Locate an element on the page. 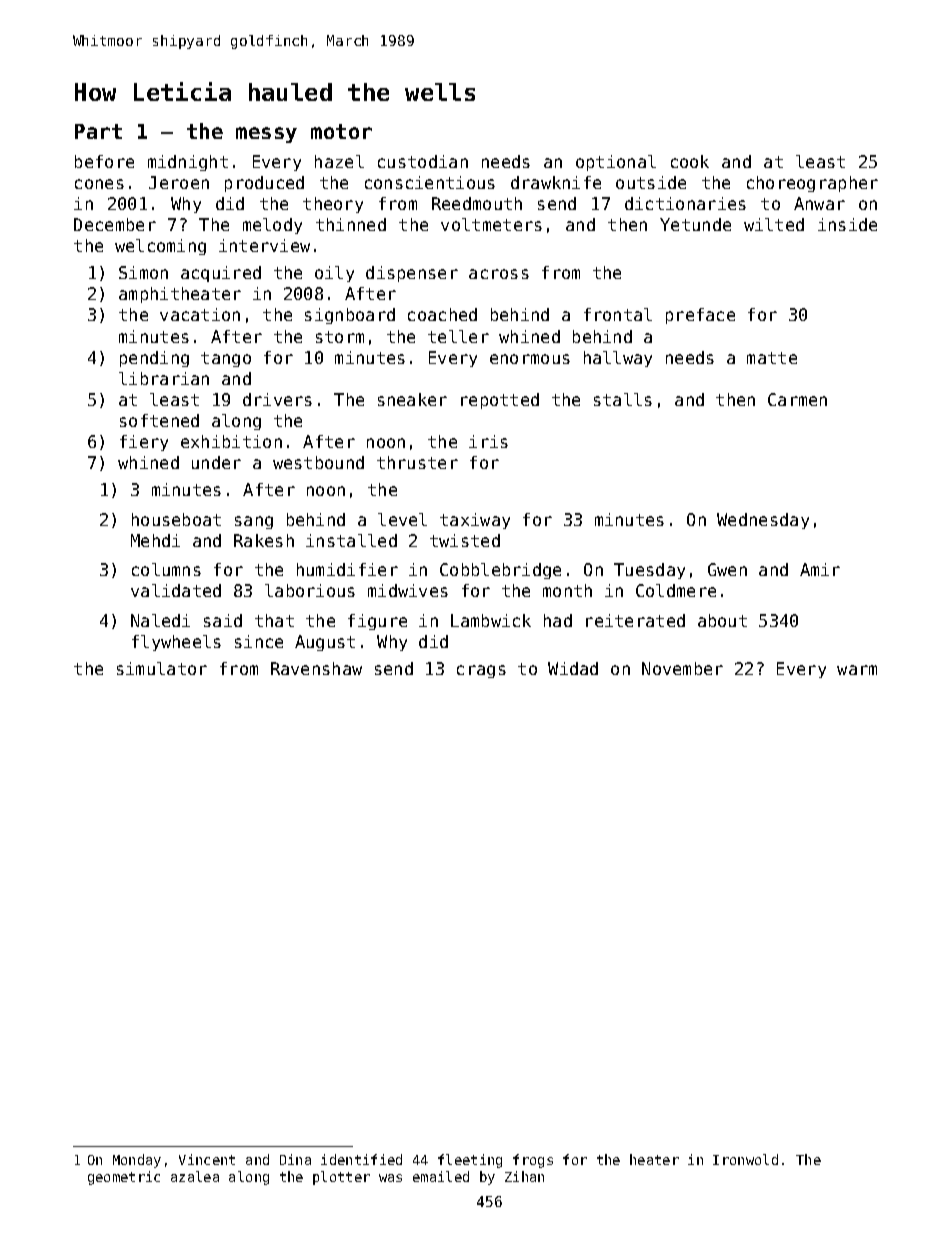 This document has height=1233, width=952. frogs is located at coordinates (533, 1161).
